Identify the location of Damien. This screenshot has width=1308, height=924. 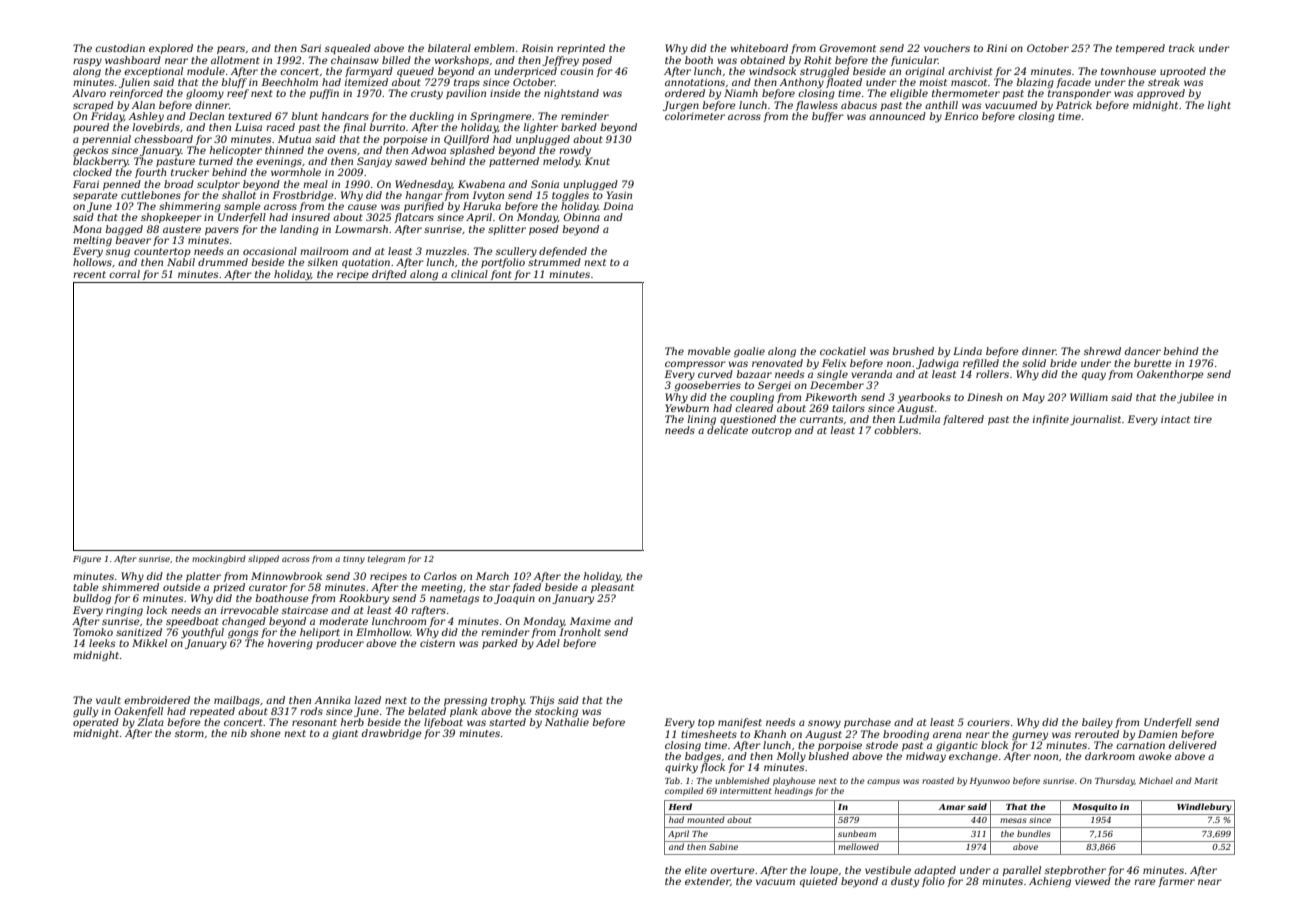
(1157, 734).
